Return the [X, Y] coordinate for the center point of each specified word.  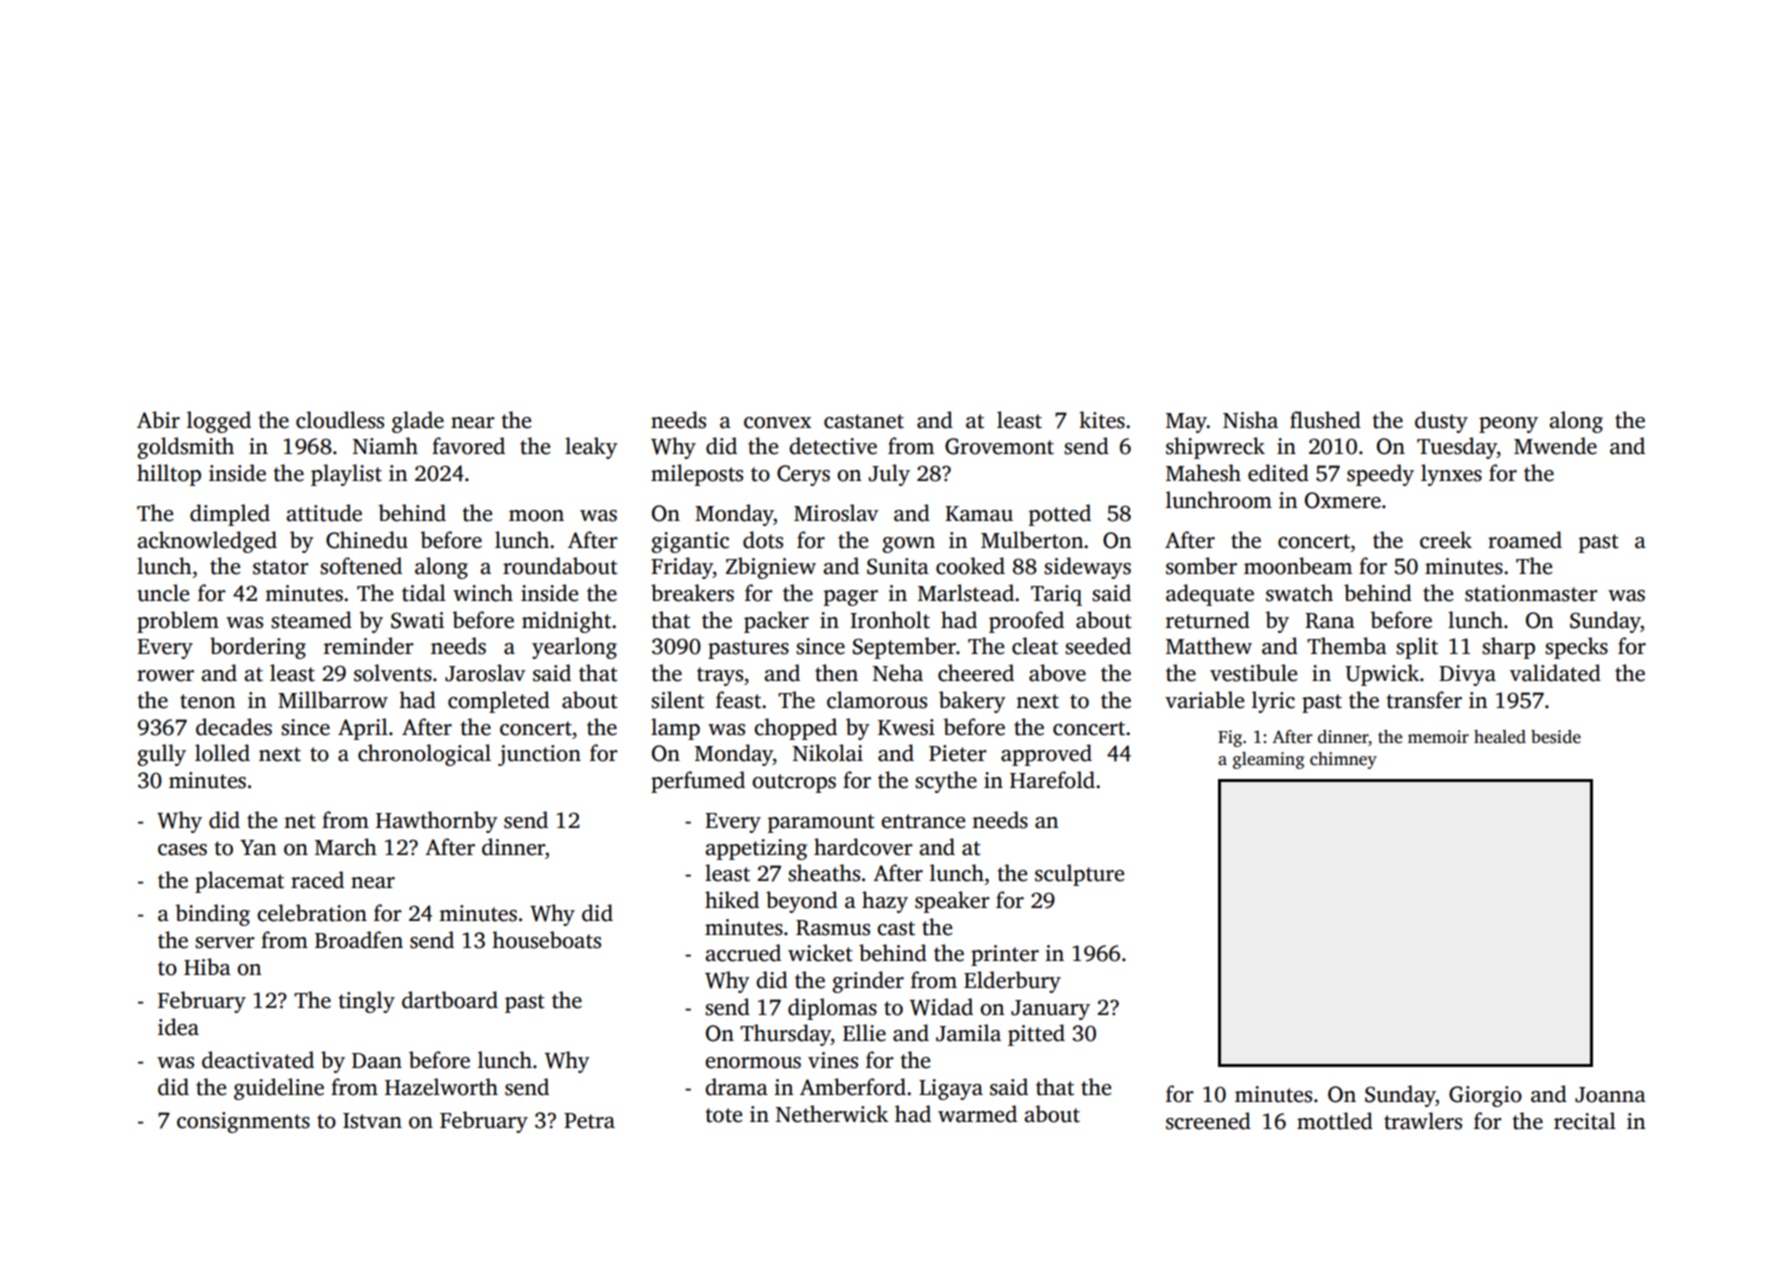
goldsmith [185, 448]
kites [1102, 420]
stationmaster [1531, 593]
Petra [589, 1121]
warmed [977, 1114]
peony [1508, 425]
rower [165, 676]
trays [720, 676]
